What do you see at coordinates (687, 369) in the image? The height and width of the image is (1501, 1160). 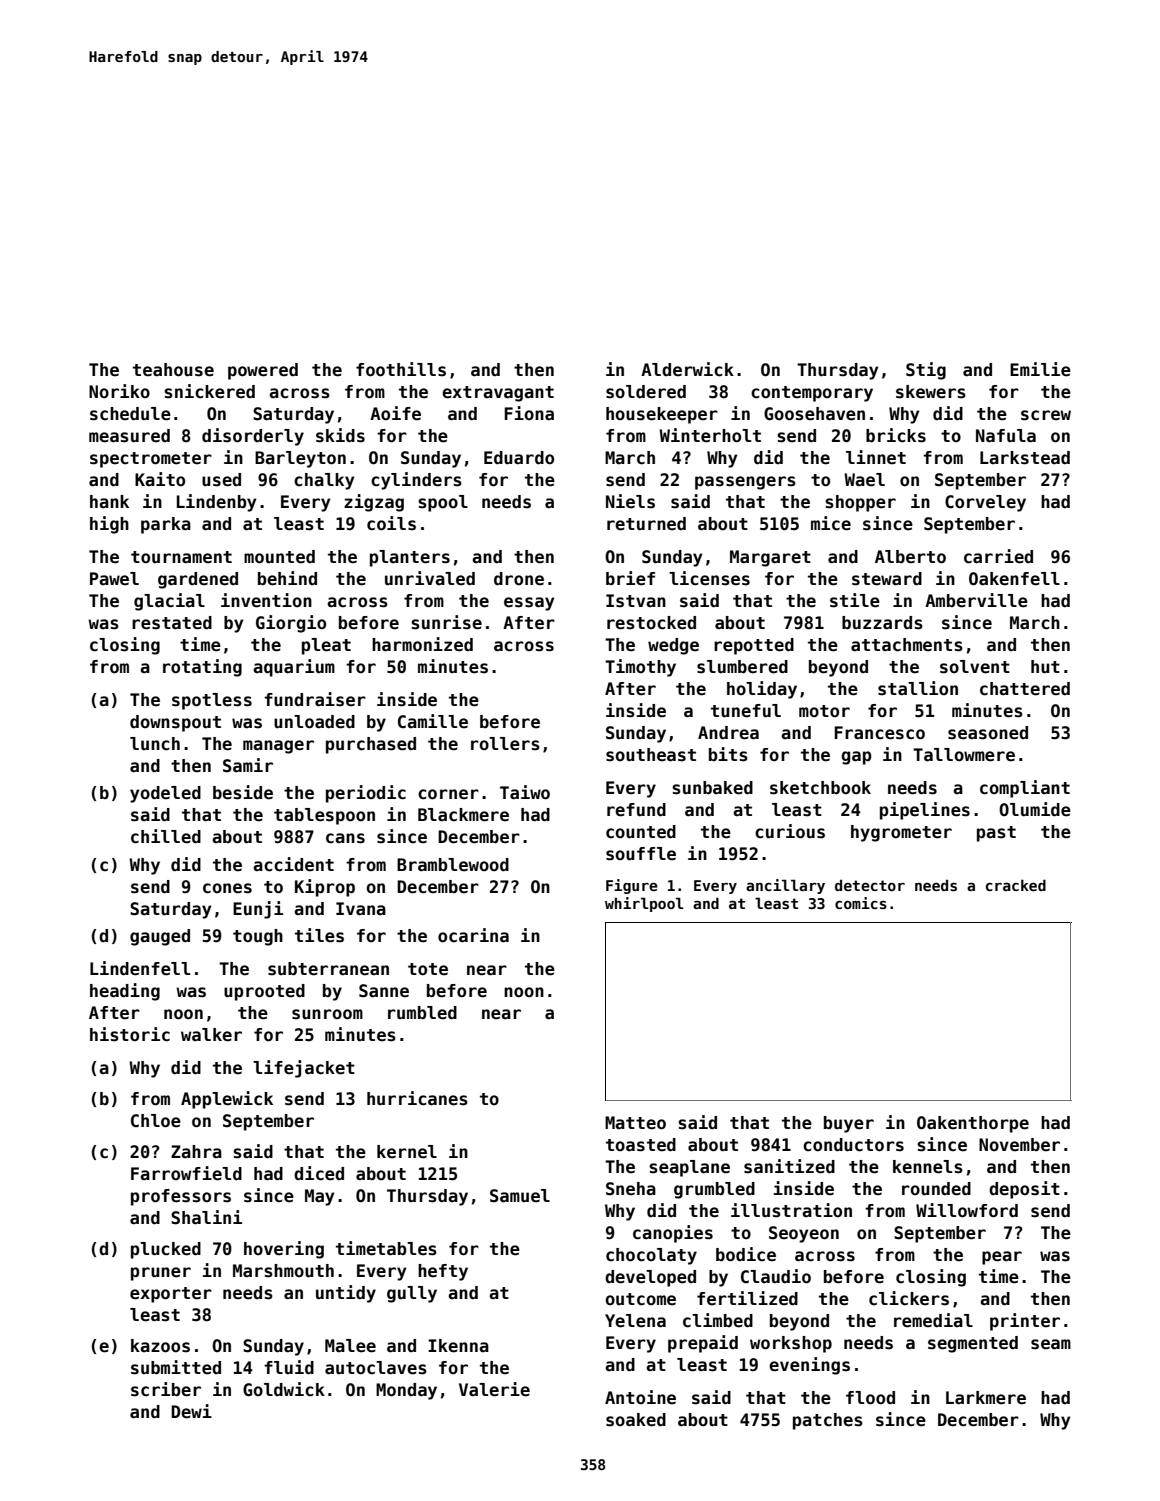 I see `Alderwick` at bounding box center [687, 369].
